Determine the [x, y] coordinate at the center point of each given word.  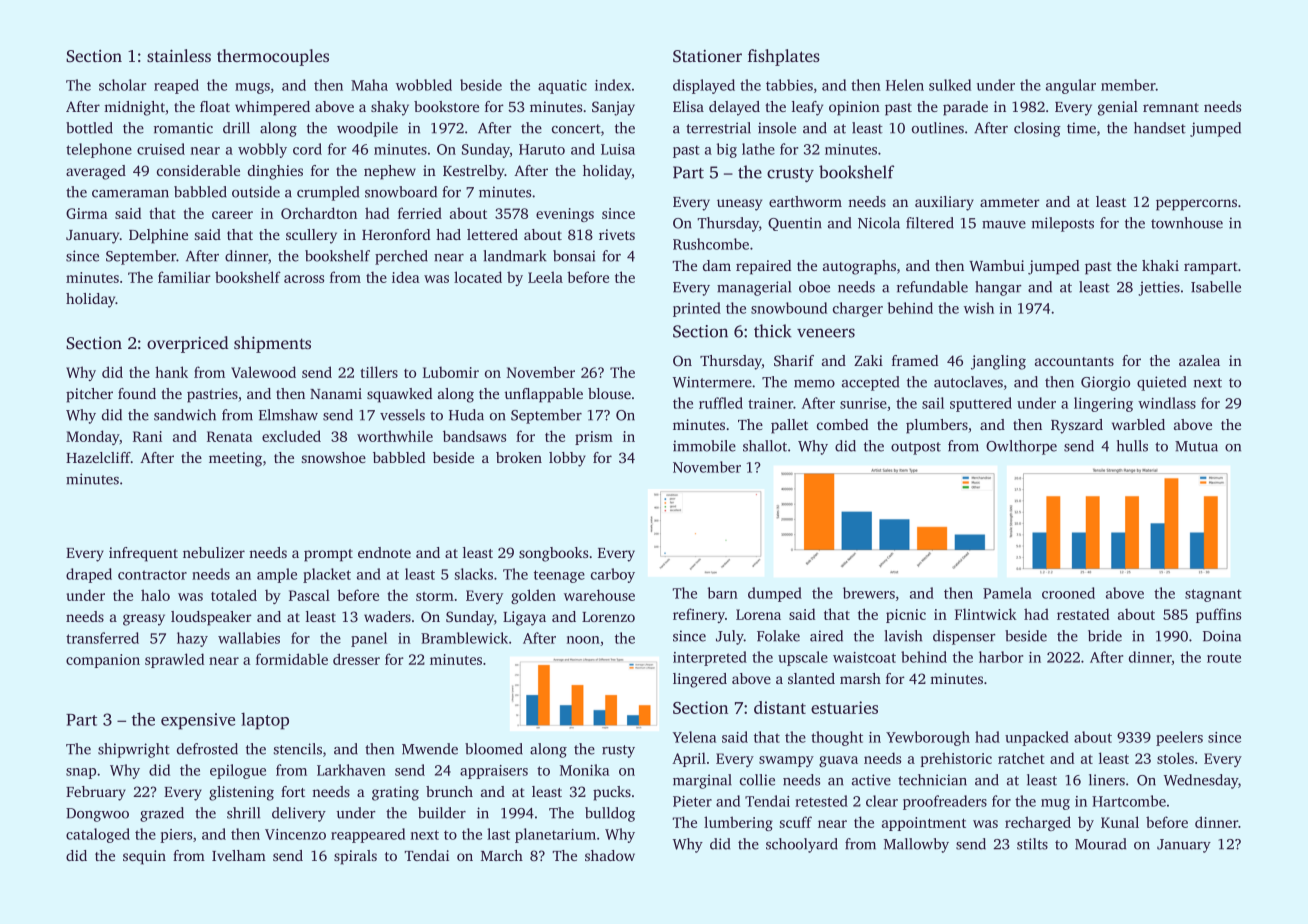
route [1224, 658]
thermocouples [273, 57]
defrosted [207, 749]
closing [1037, 129]
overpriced [188, 344]
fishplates [784, 57]
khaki [1160, 265]
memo [814, 384]
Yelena [694, 737]
